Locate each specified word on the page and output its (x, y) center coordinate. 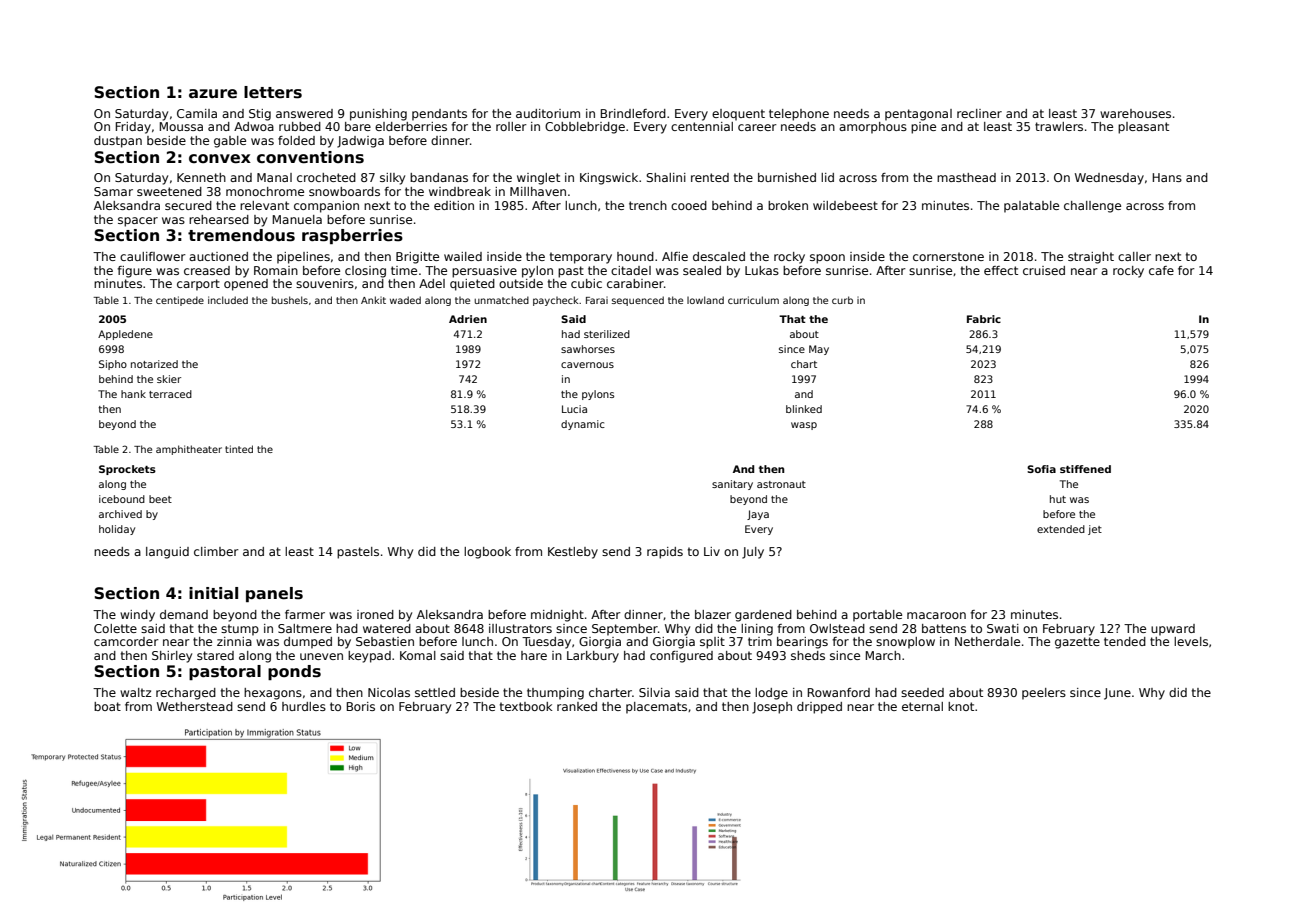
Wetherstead (195, 706)
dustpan (118, 142)
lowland (705, 300)
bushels (290, 300)
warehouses (1135, 113)
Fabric (984, 319)
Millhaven (538, 191)
